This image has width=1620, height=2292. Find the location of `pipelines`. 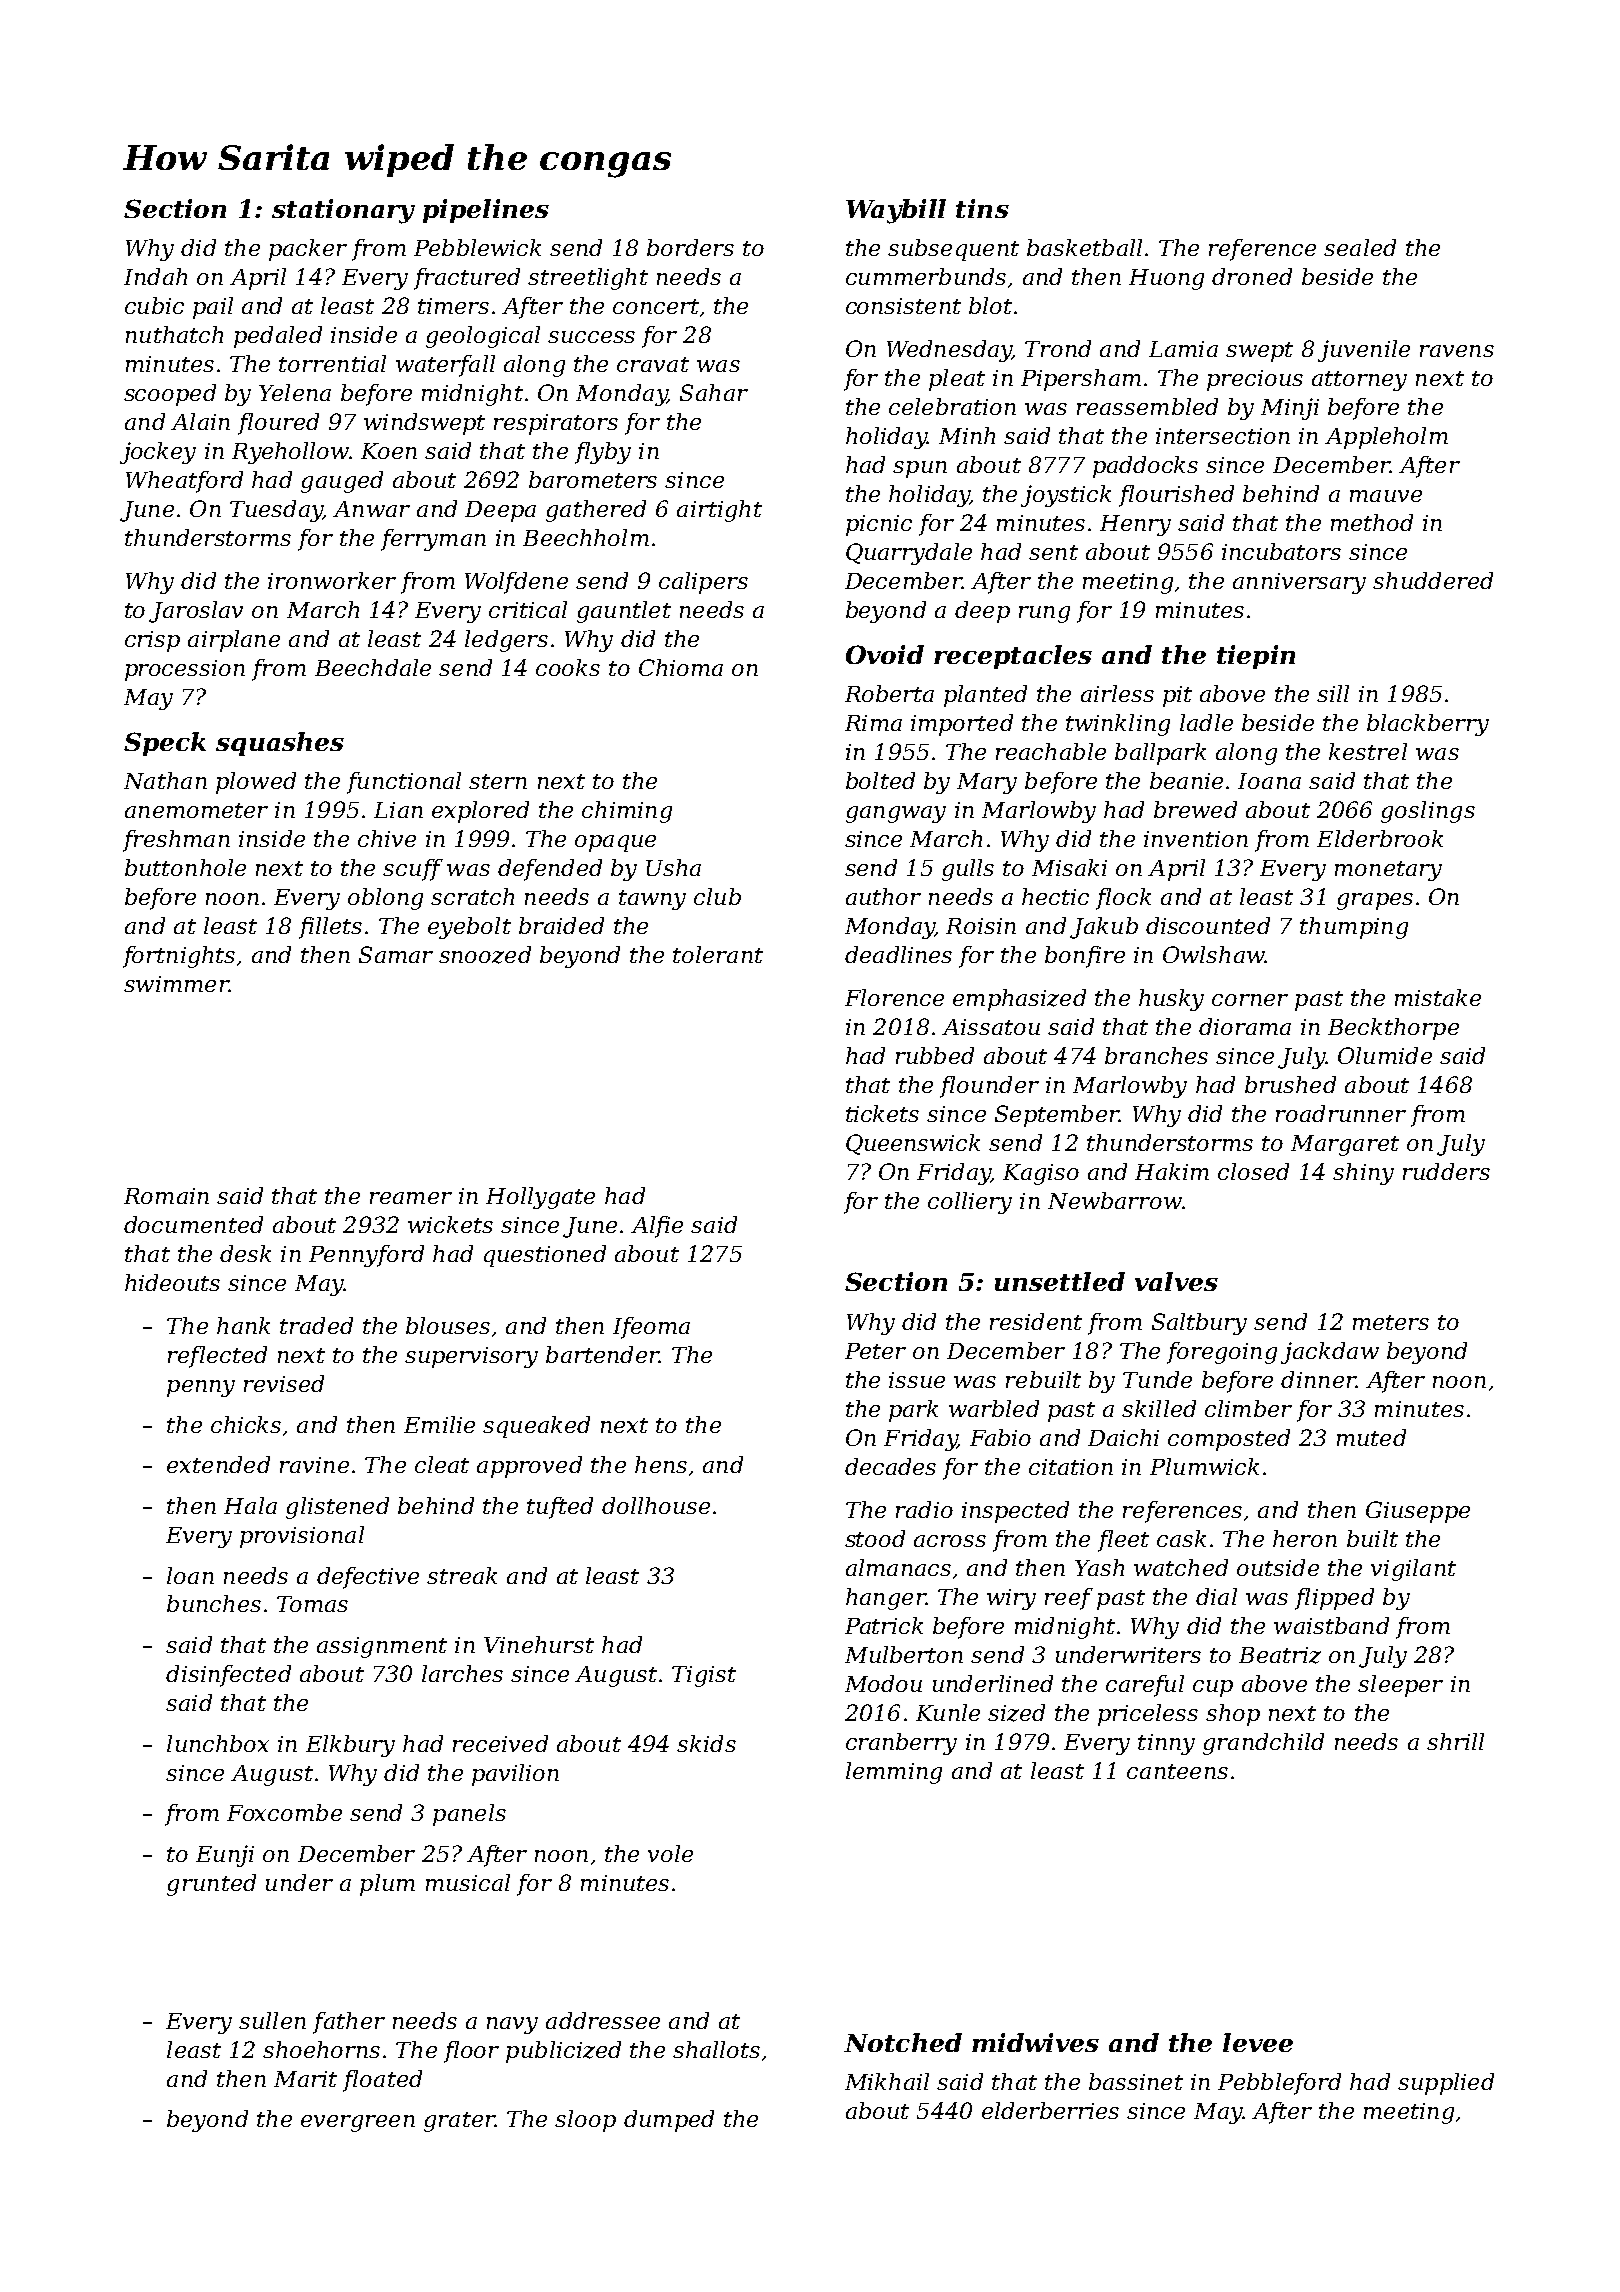

pipelines is located at coordinates (486, 211).
